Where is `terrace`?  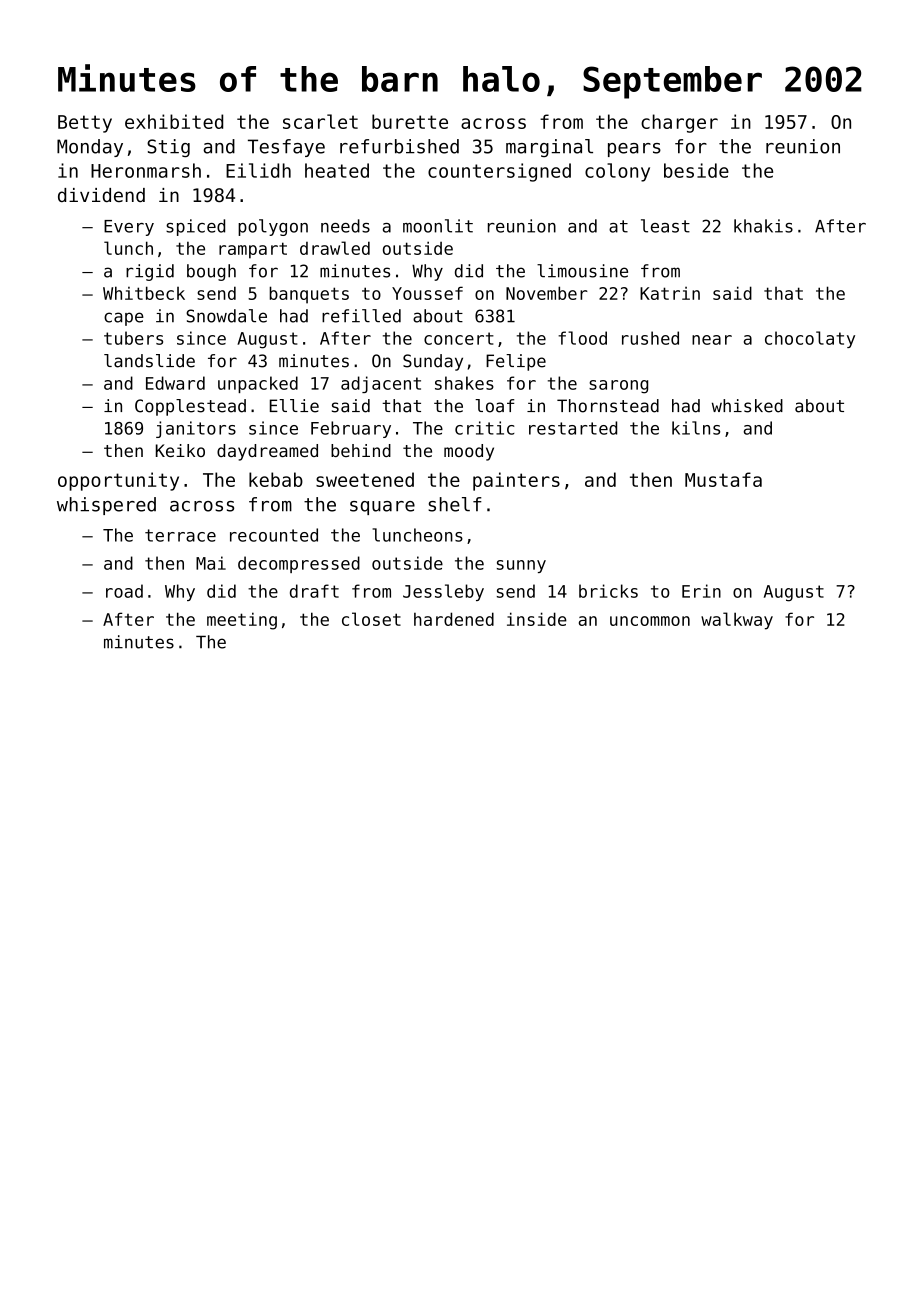
terrace is located at coordinates (180, 535).
